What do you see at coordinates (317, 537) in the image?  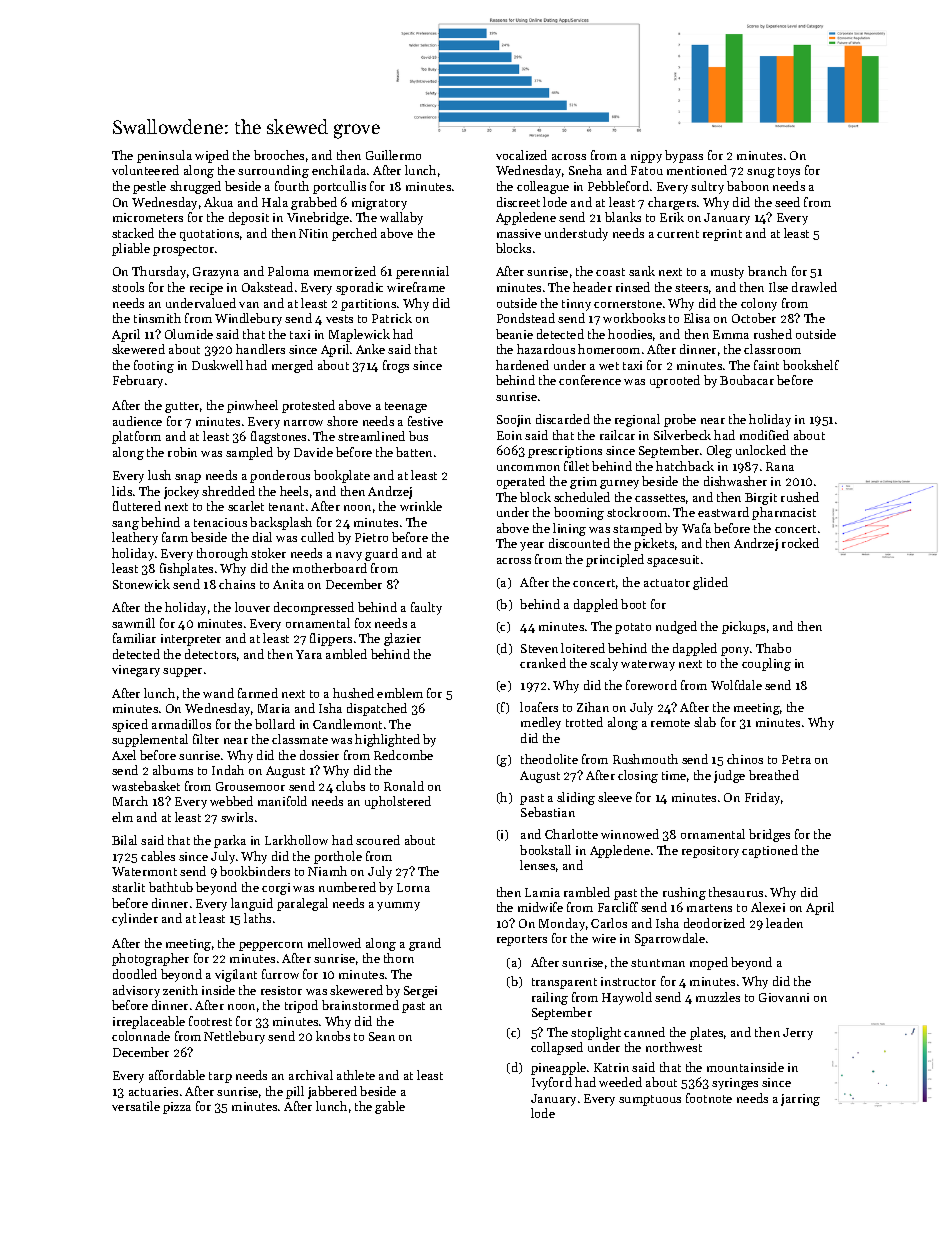 I see `culled` at bounding box center [317, 537].
